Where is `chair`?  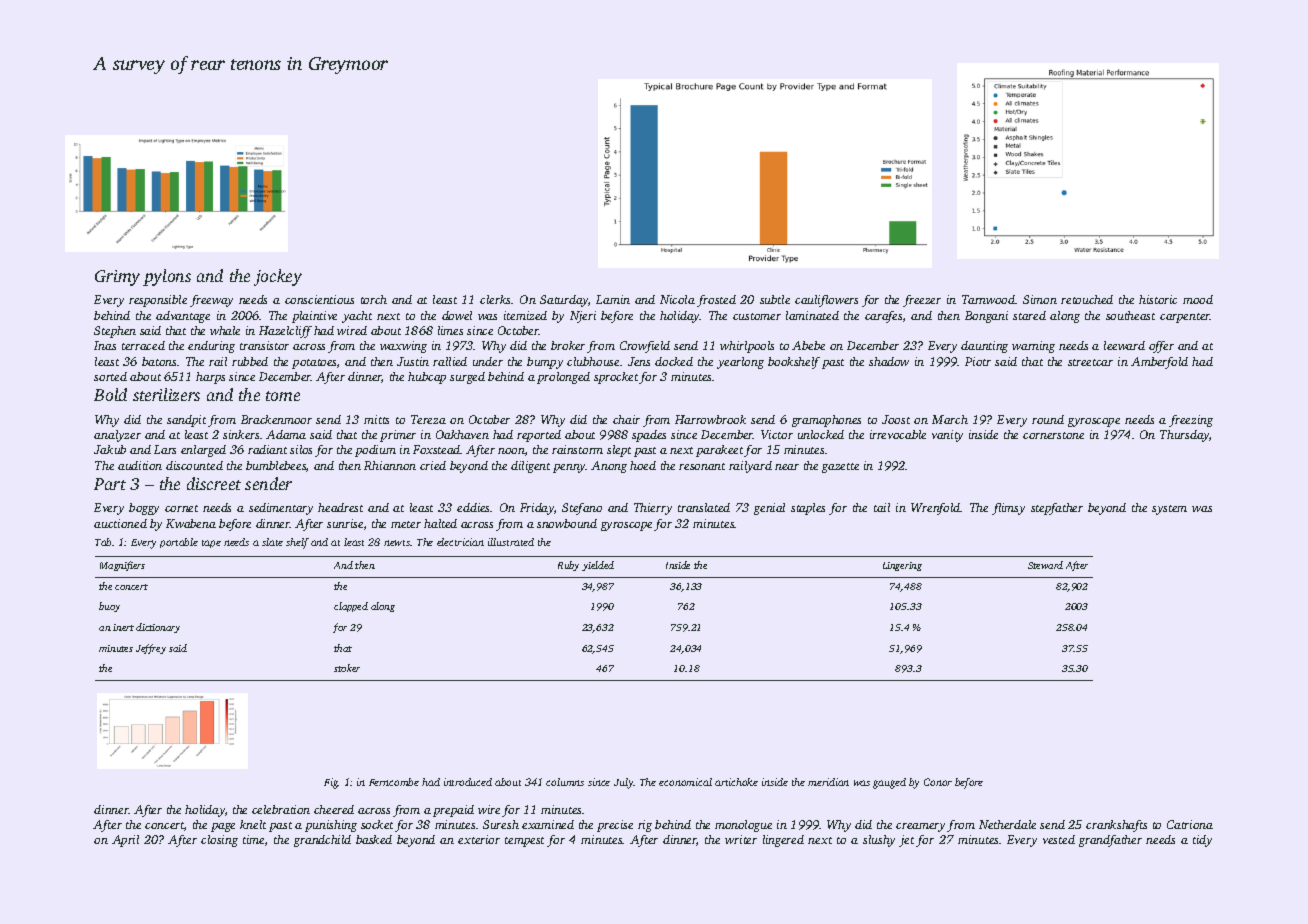 chair is located at coordinates (626, 419).
